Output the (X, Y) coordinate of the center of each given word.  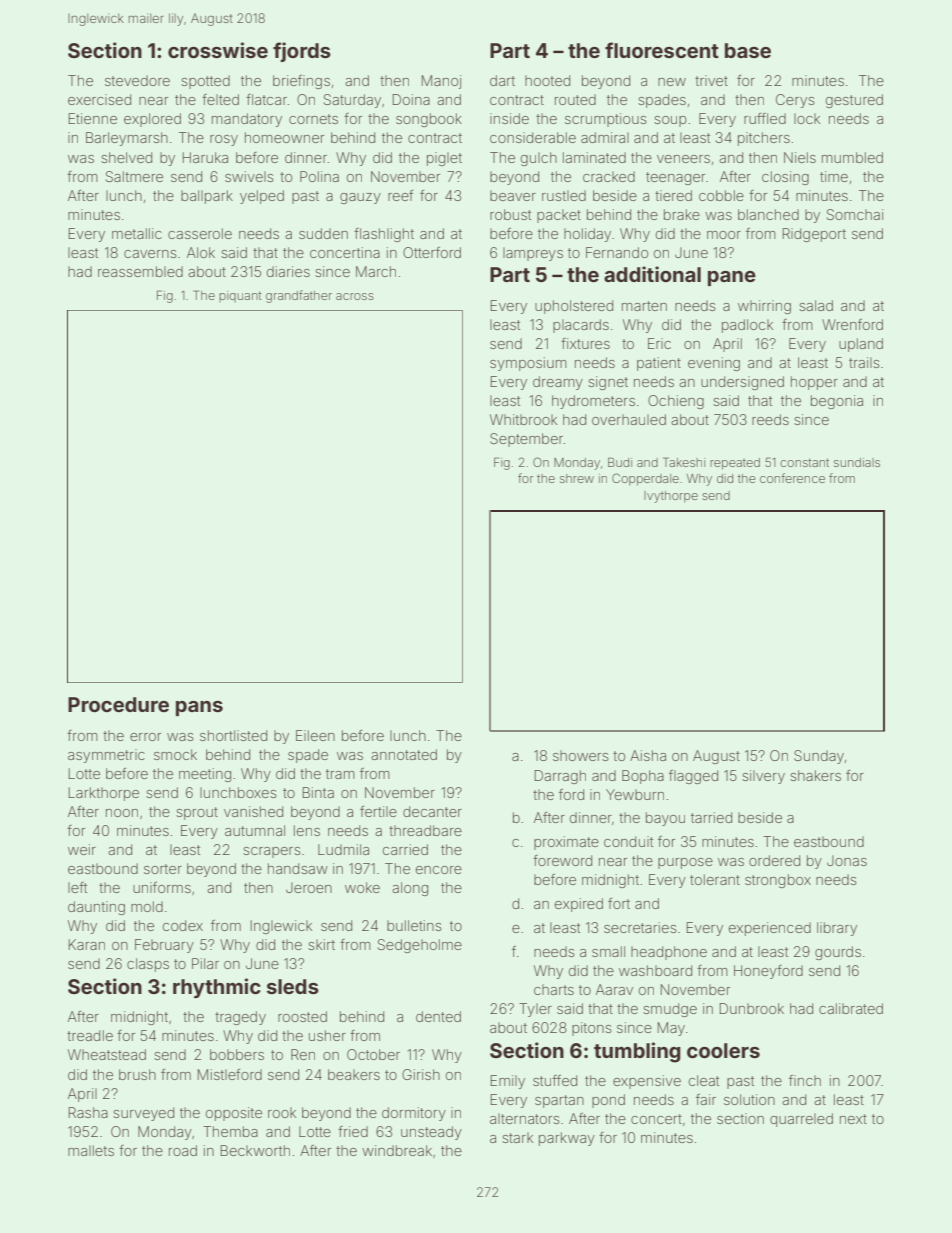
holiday (587, 235)
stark (517, 1137)
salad (816, 305)
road (183, 1150)
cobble (721, 195)
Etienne (93, 118)
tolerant (715, 879)
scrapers (272, 852)
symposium (528, 364)
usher (327, 1035)
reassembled (140, 271)
